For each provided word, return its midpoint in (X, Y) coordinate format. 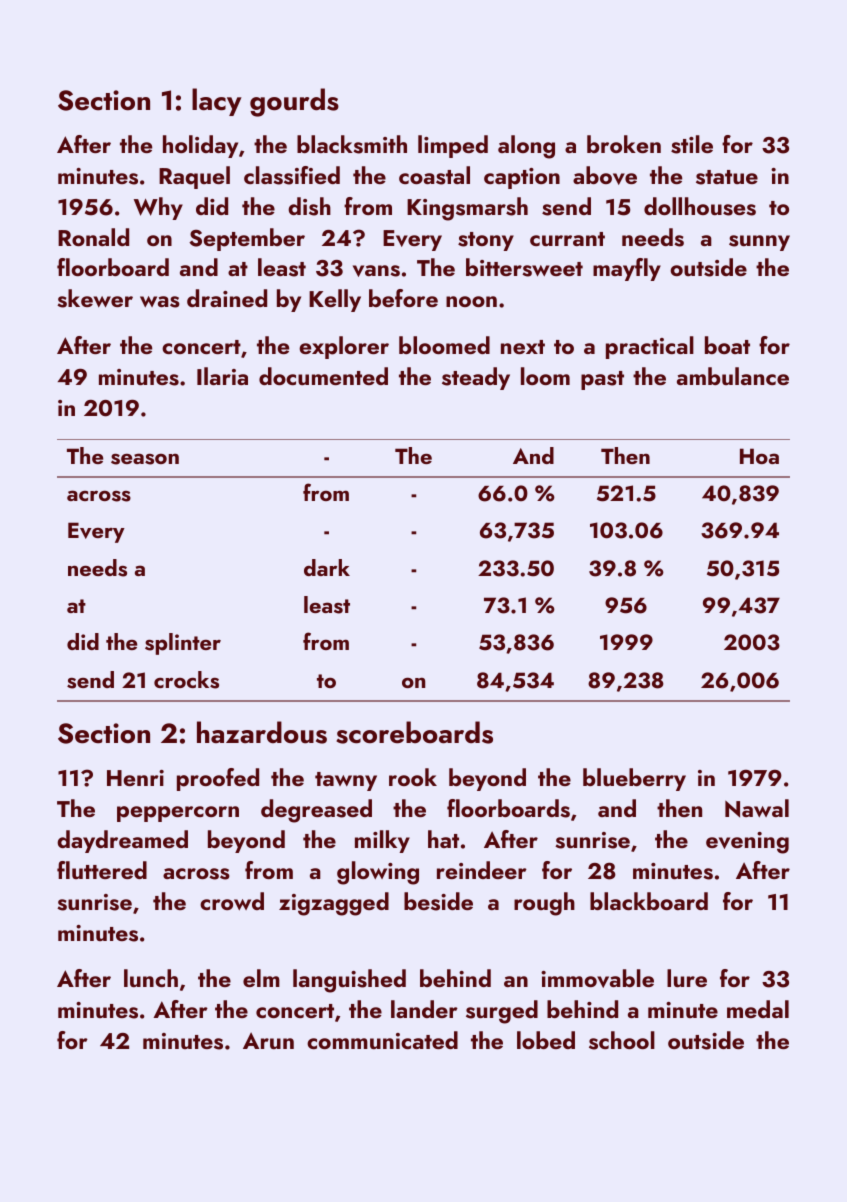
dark (327, 567)
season (145, 459)
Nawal (757, 808)
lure (687, 978)
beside (438, 901)
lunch (151, 978)
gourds (294, 102)
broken (624, 144)
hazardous (262, 732)
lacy (217, 102)
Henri (135, 778)
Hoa (759, 456)
